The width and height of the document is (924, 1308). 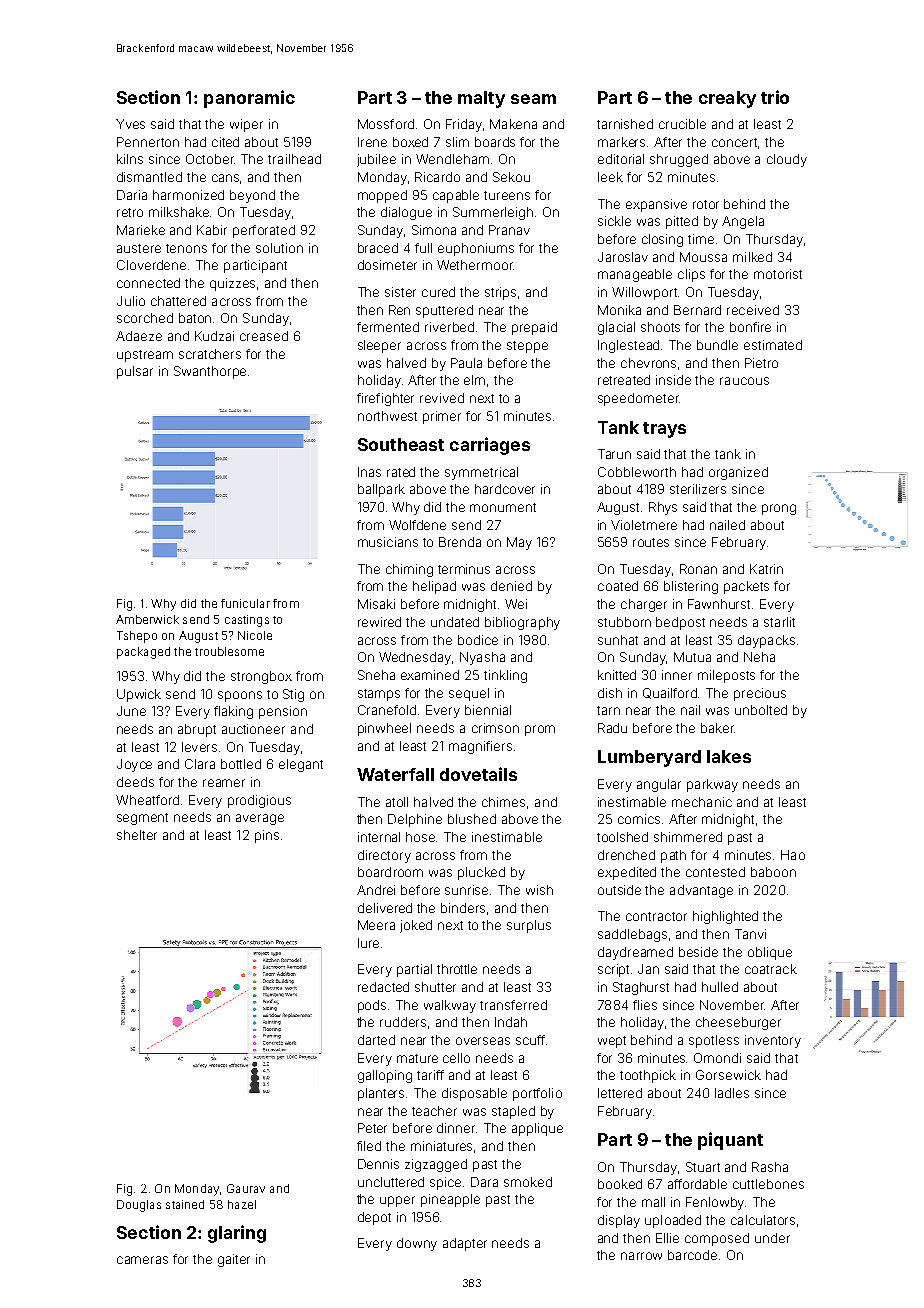 I want to click on advantage, so click(x=701, y=891).
